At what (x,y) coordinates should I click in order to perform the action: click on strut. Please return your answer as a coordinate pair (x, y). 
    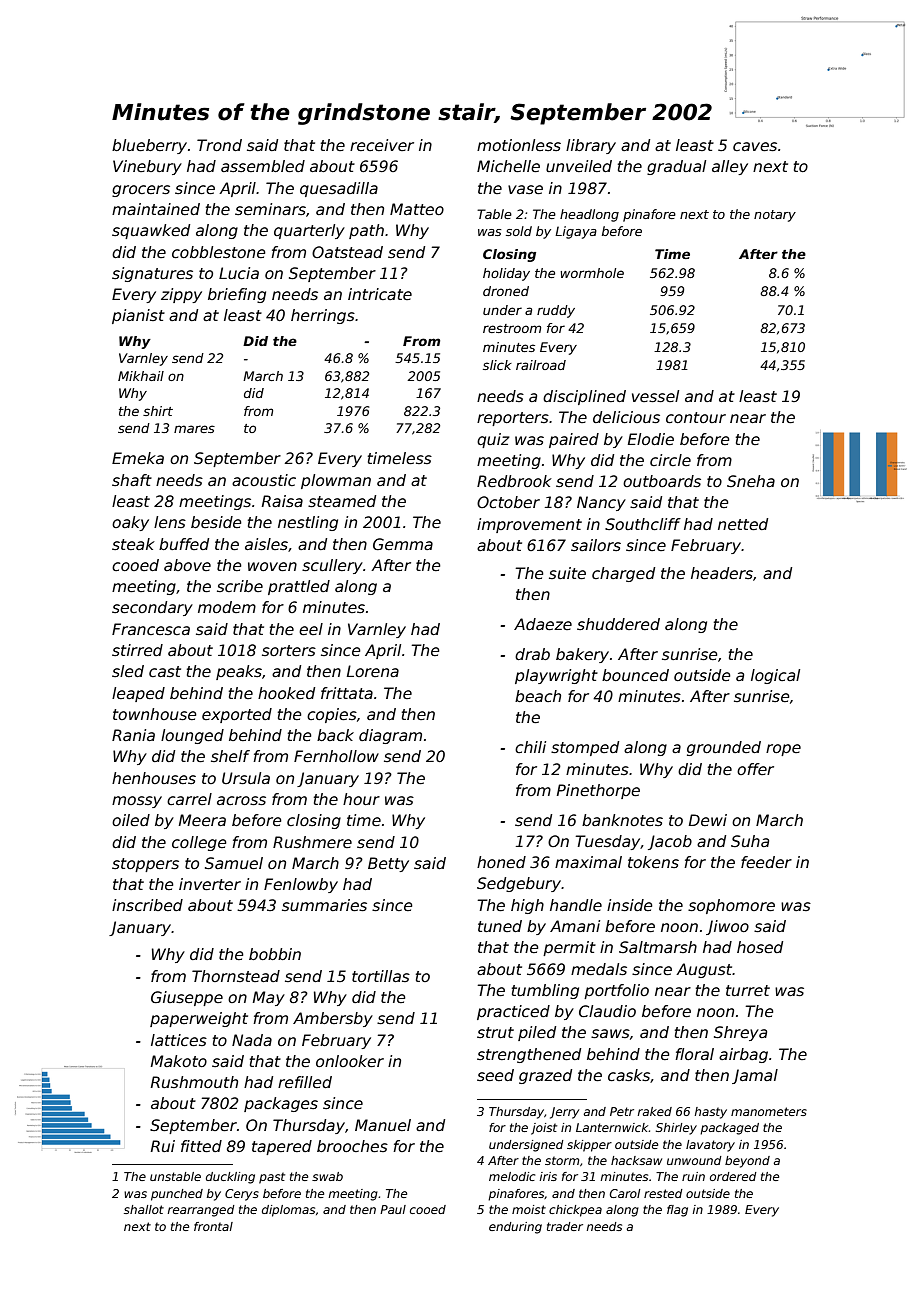
    Looking at the image, I should click on (495, 1033).
